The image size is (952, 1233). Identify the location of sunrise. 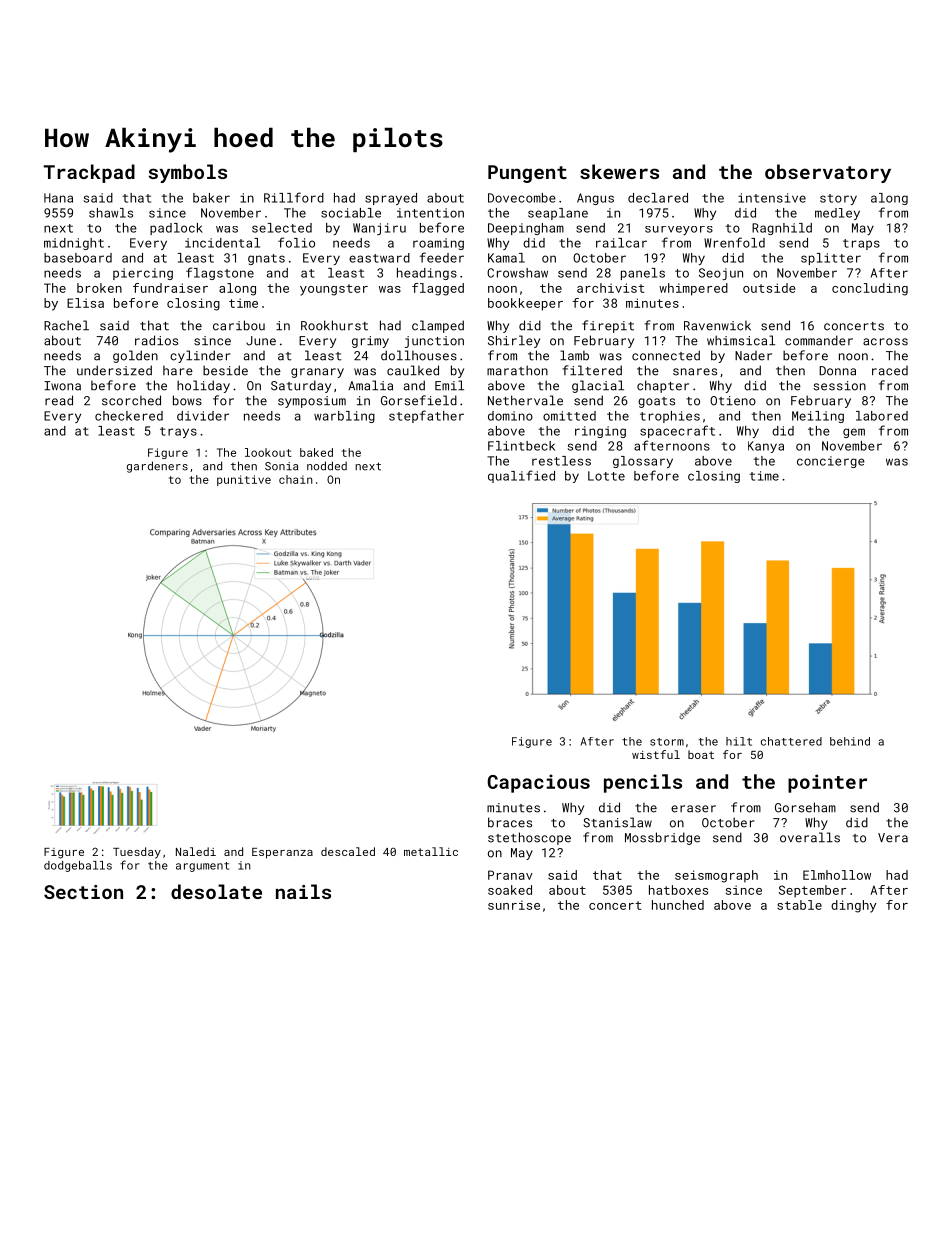
(514, 905).
